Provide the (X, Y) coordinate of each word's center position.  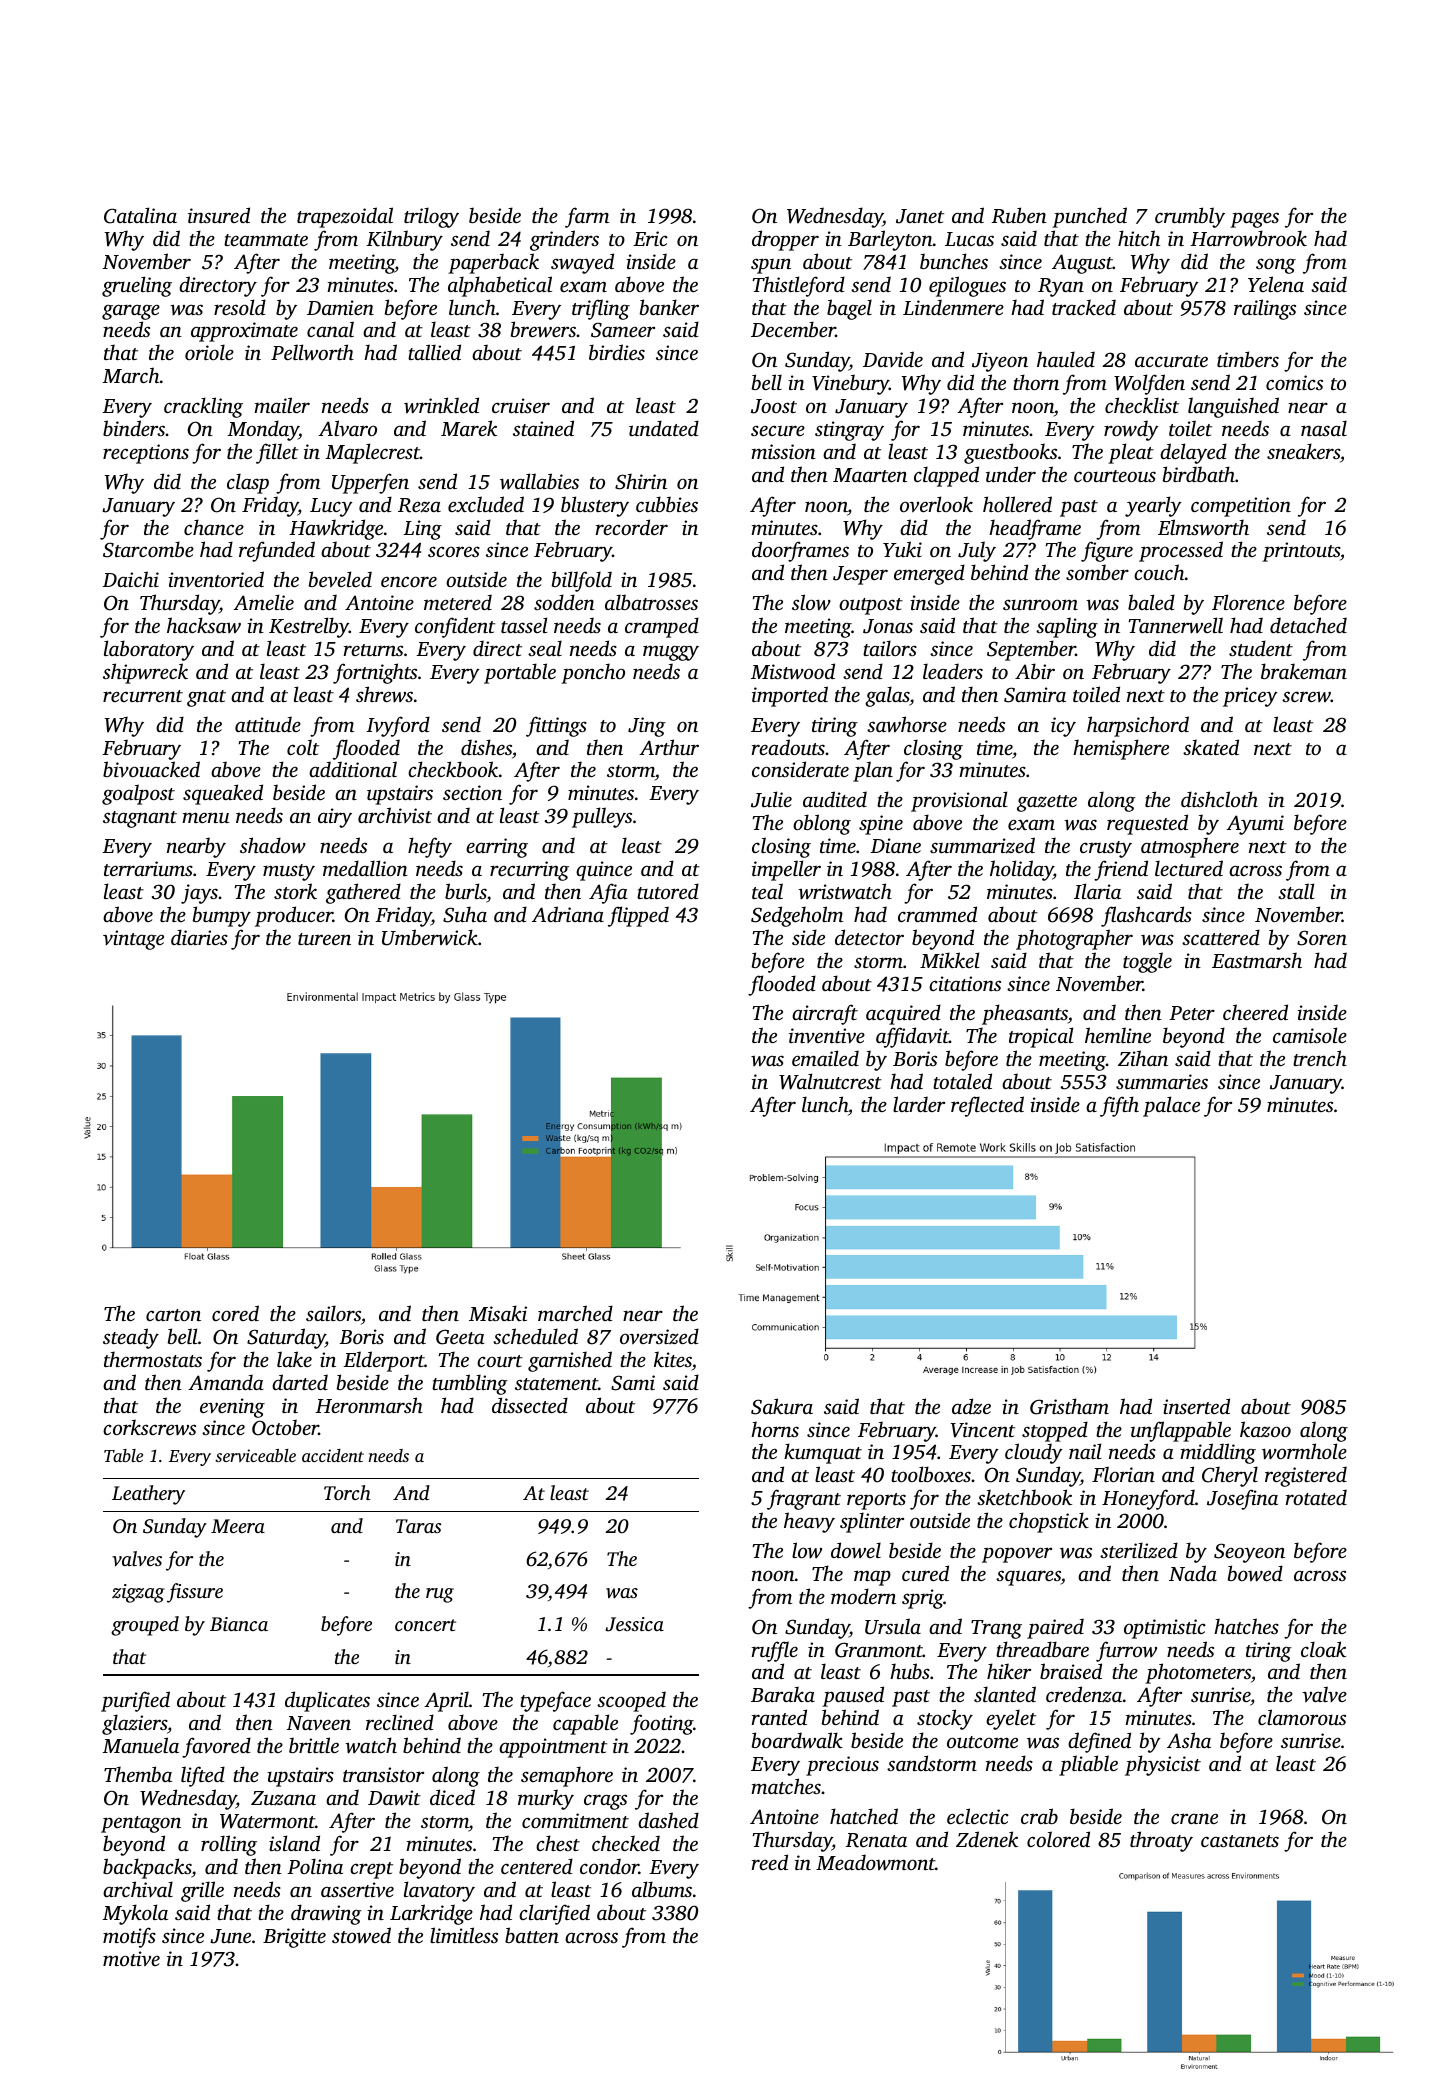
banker (669, 307)
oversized (659, 1336)
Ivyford (398, 726)
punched (1089, 217)
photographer (1074, 939)
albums (662, 1889)
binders (134, 428)
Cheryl (1230, 1476)
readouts (788, 747)
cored (235, 1313)
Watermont (267, 1821)
